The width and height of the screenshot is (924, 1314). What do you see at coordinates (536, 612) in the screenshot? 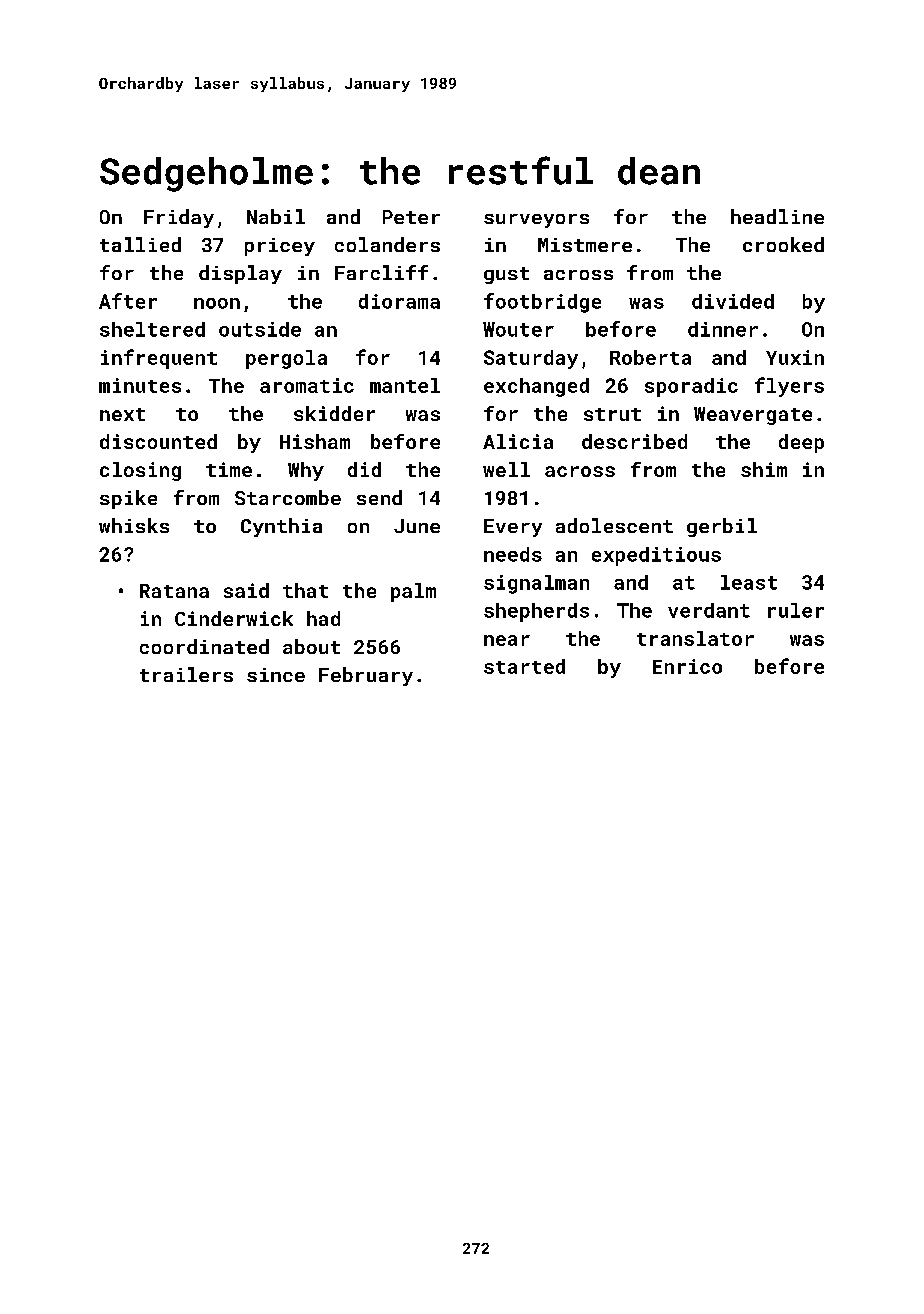
I see `shepherds` at bounding box center [536, 612].
